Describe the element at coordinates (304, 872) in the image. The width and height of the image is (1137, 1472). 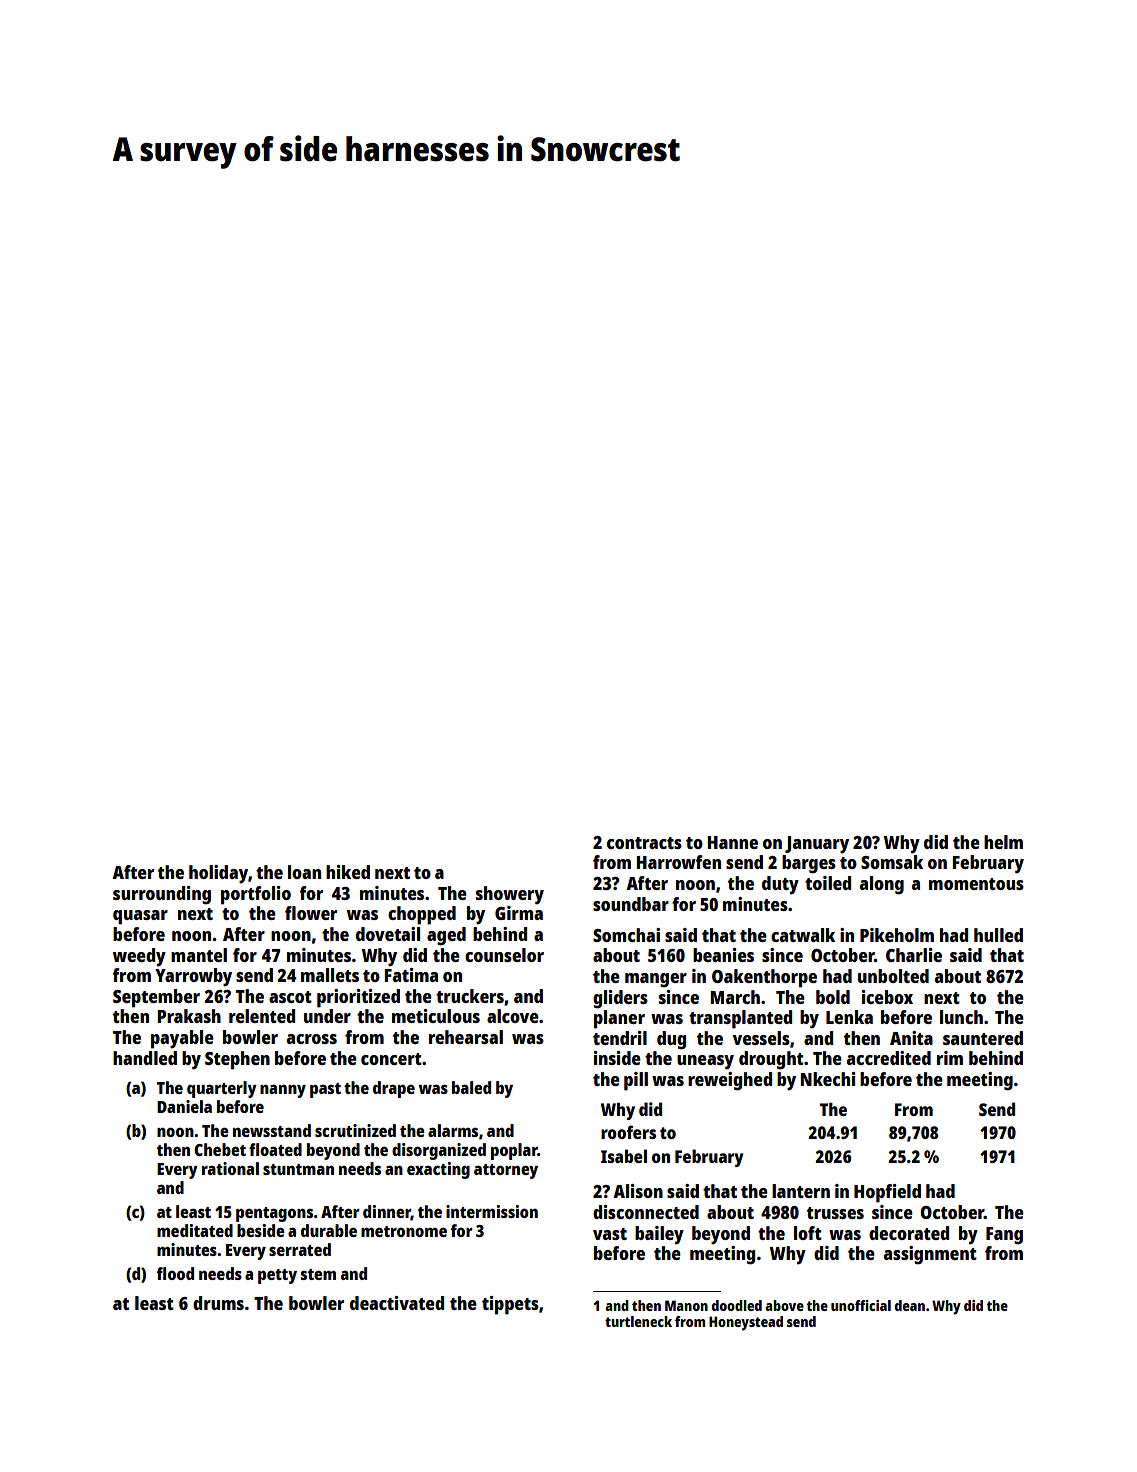
I see `loan` at that location.
